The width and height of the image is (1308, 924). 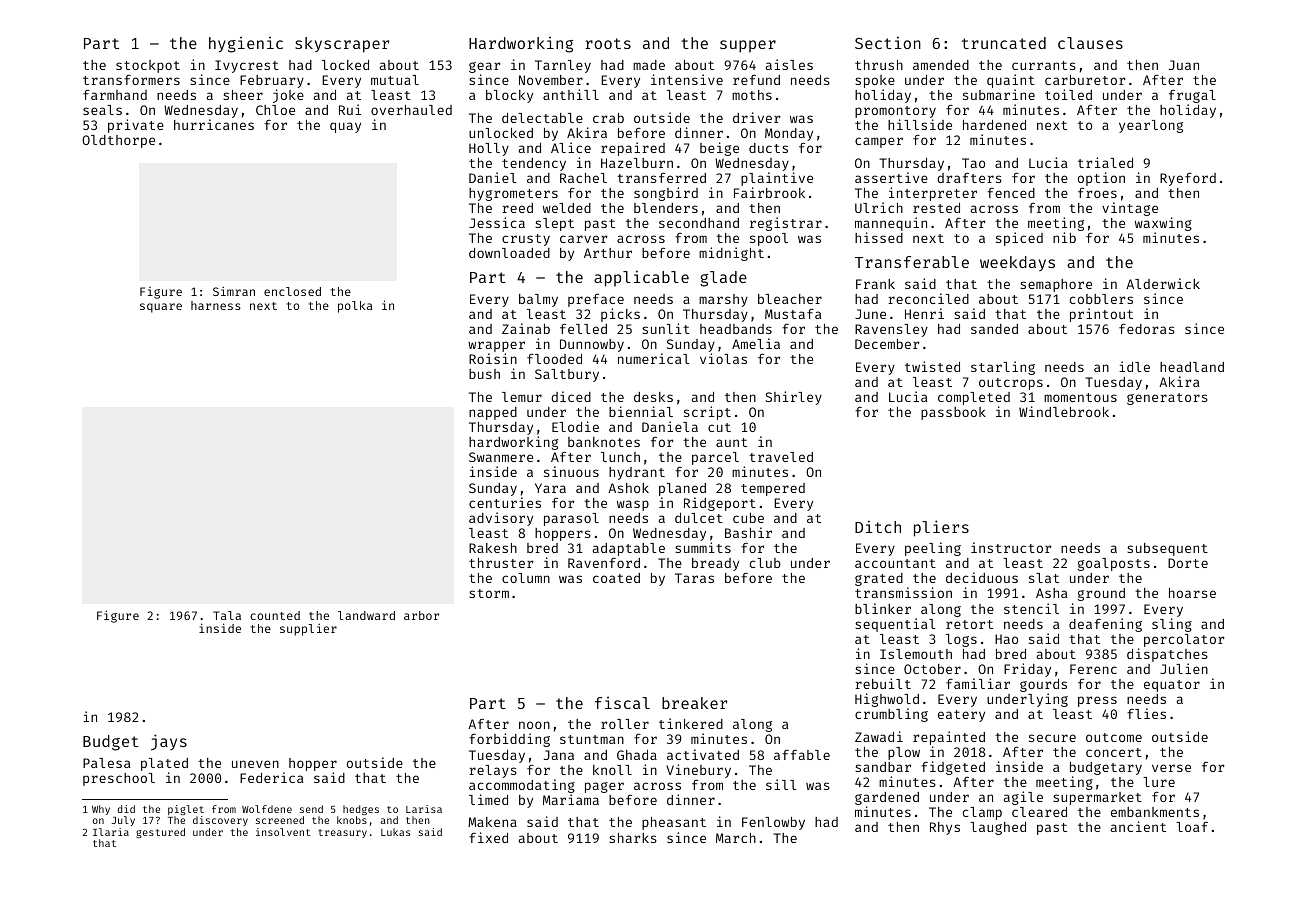 I want to click on fidgeted, so click(x=953, y=768).
